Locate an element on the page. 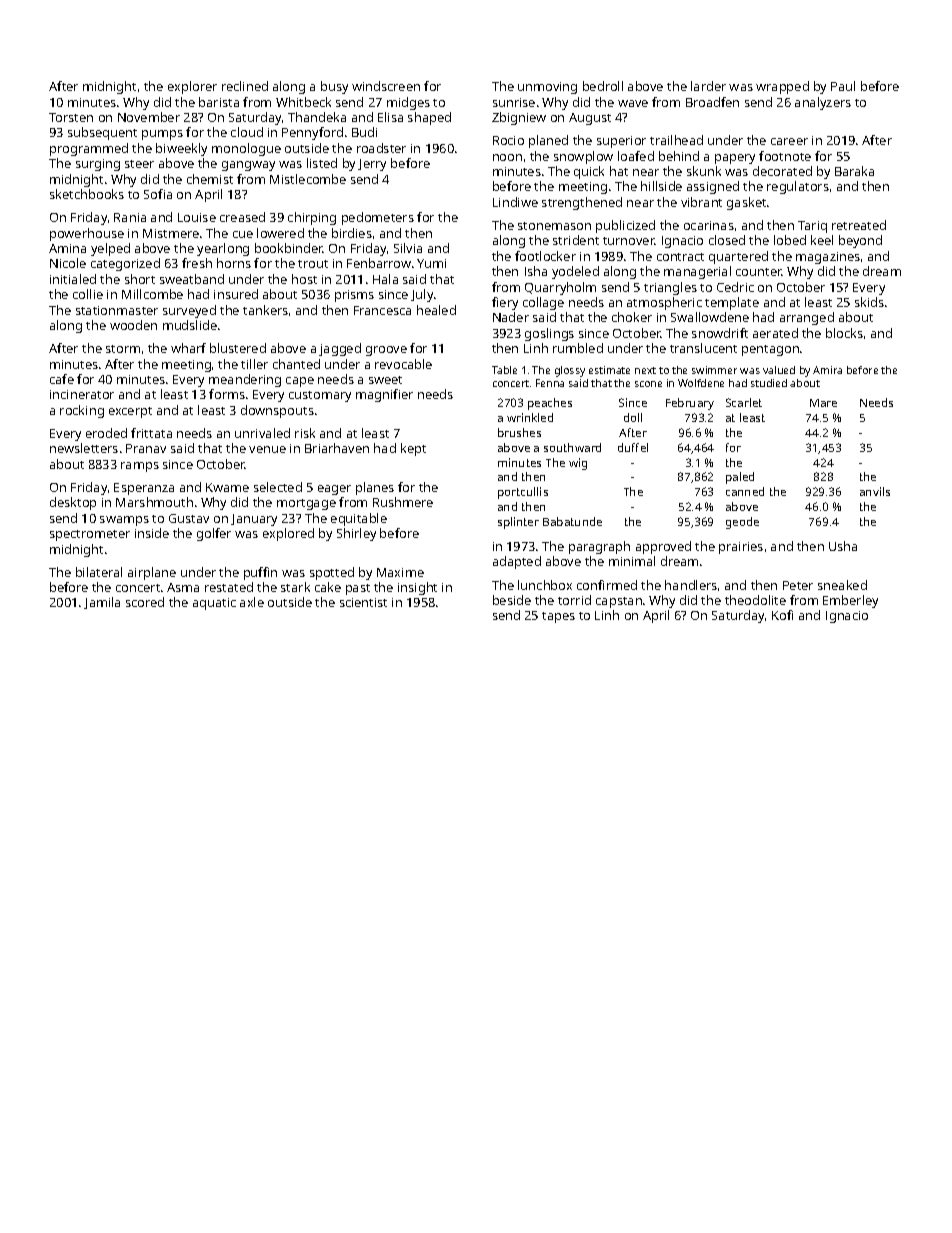 The width and height of the image is (952, 1233). canned is located at coordinates (745, 491).
